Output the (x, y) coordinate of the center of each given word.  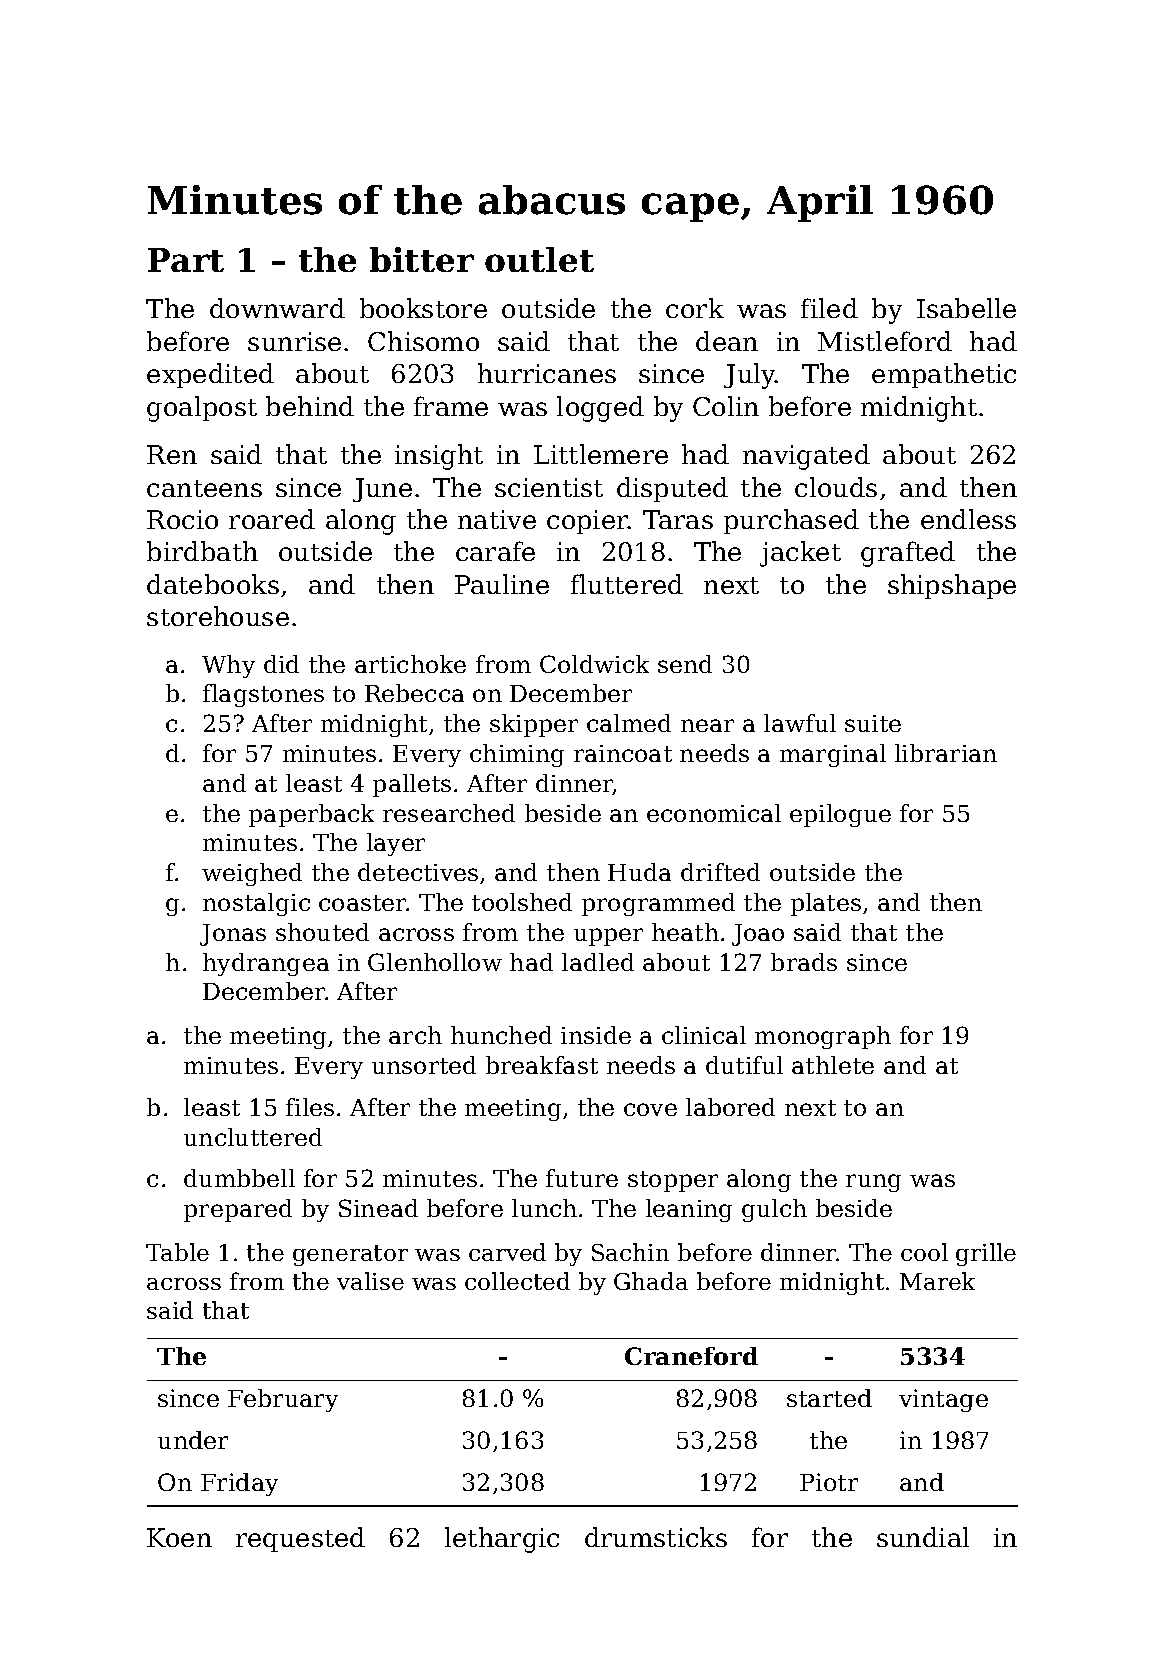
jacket (800, 554)
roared (272, 519)
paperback (311, 815)
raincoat (623, 753)
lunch (544, 1208)
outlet (539, 259)
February (283, 1400)
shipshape (952, 586)
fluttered (627, 584)
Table (177, 1252)
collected (517, 1281)
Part (186, 260)
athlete (833, 1065)
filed (829, 308)
